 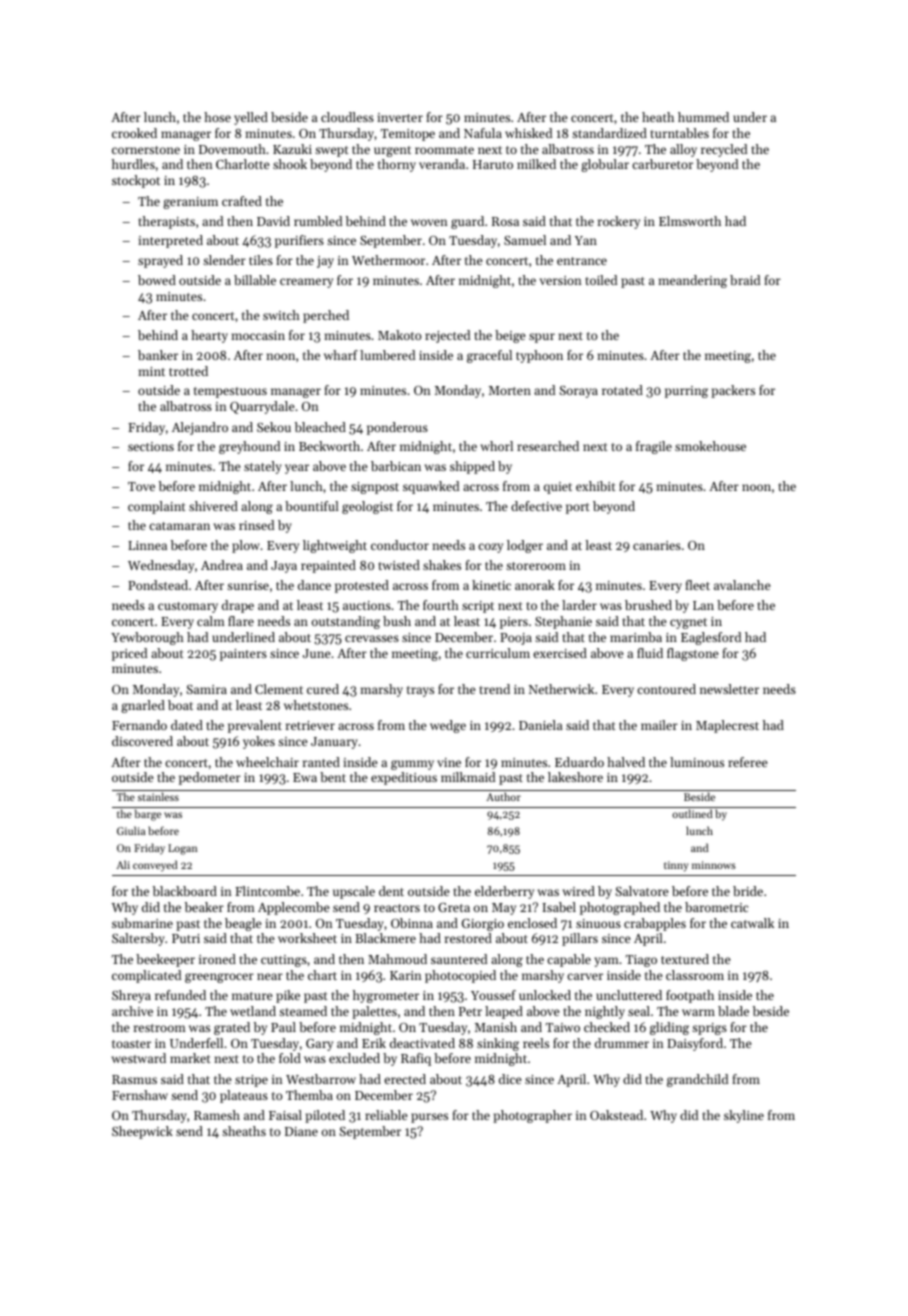 I want to click on sections, so click(x=151, y=446).
